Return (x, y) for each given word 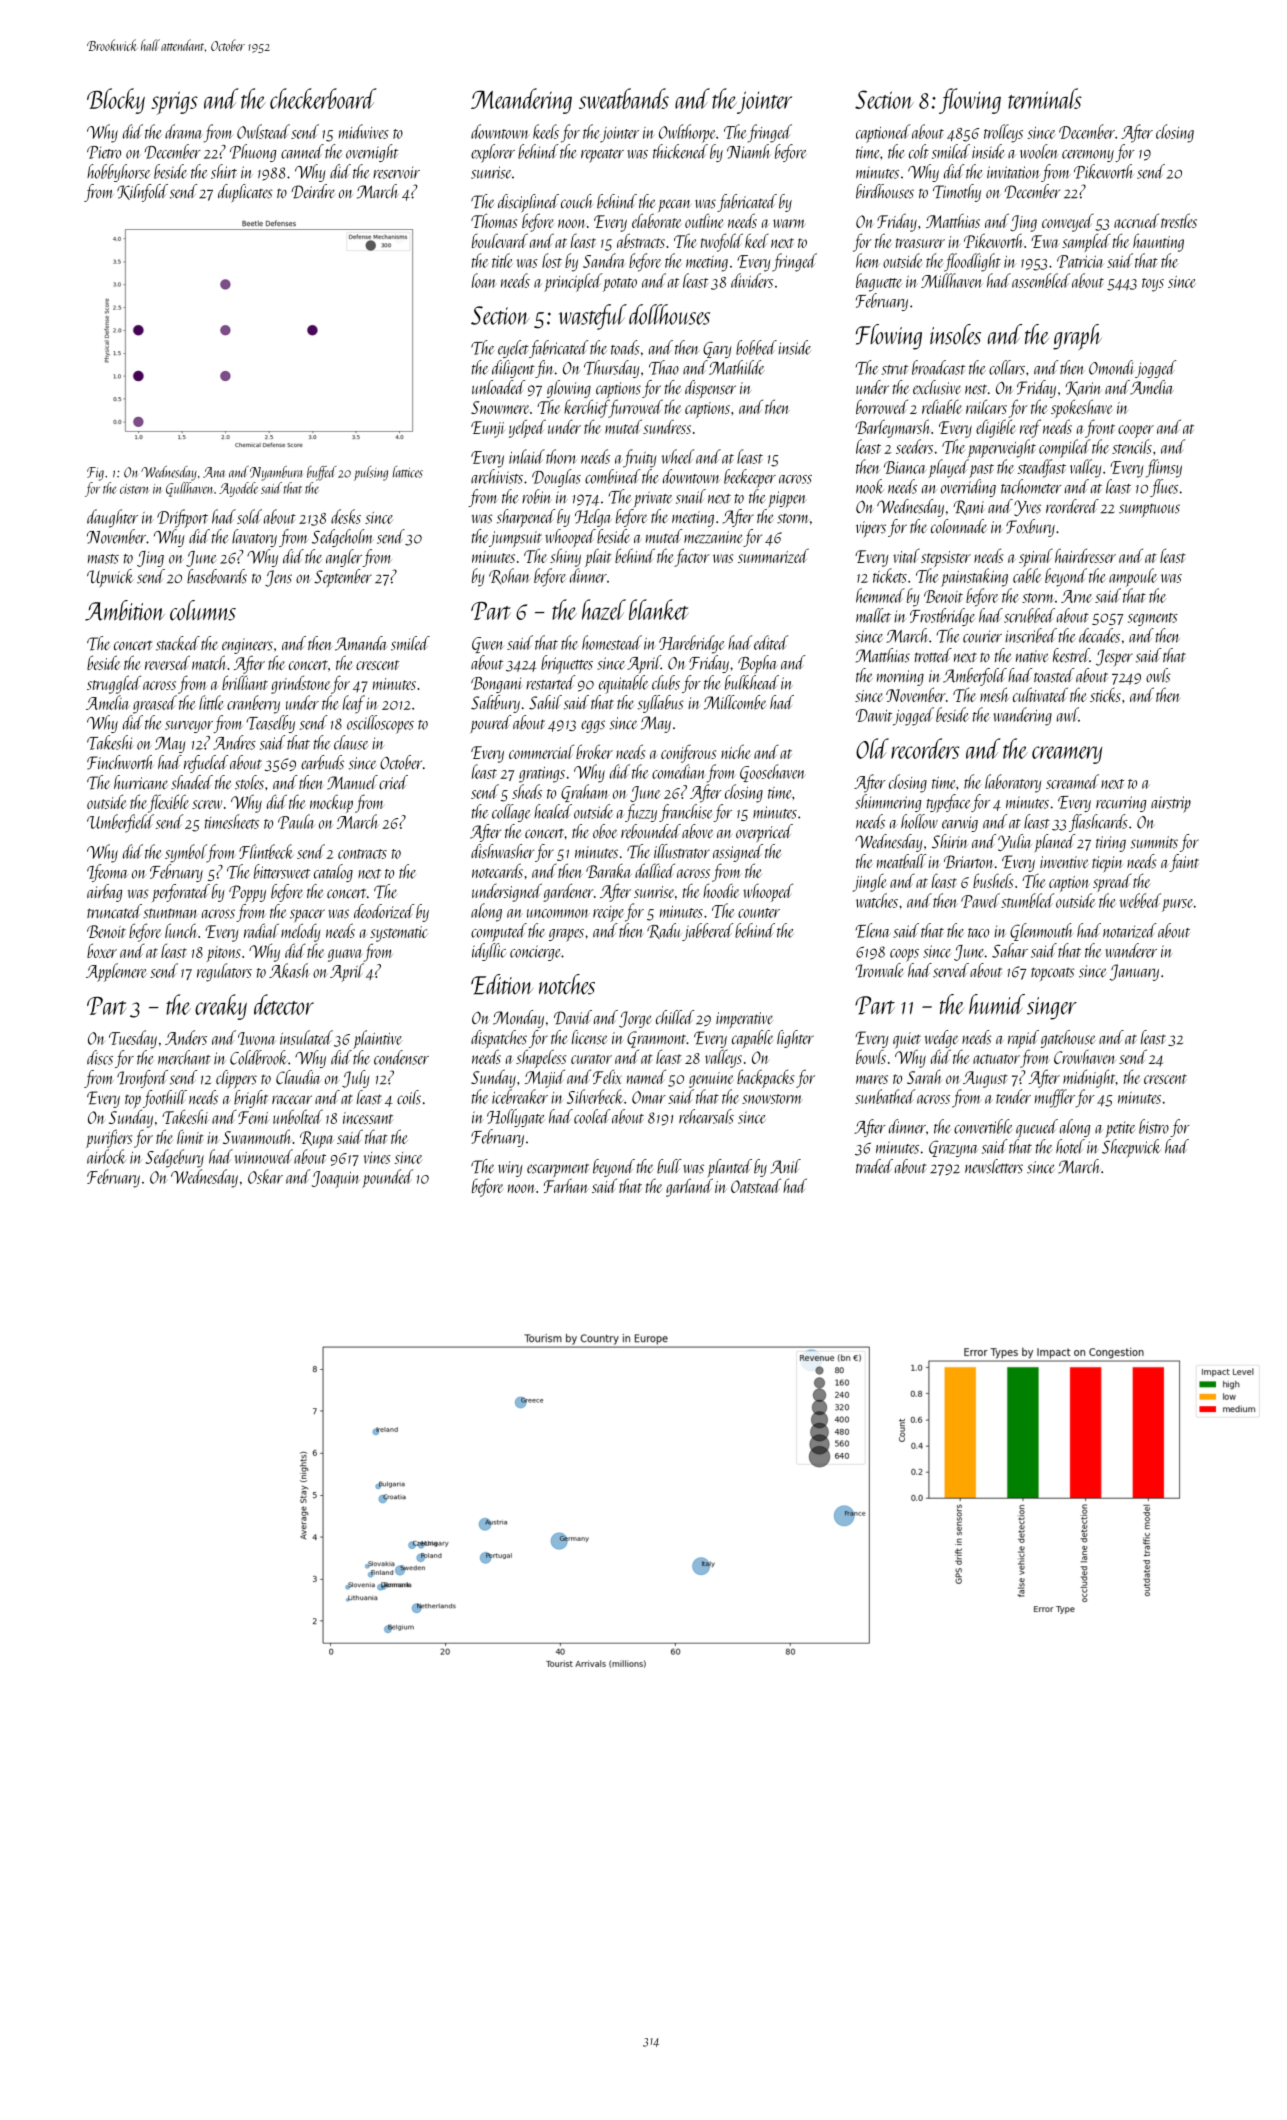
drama (183, 131)
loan (483, 280)
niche (736, 751)
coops (904, 955)
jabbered (708, 932)
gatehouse (1068, 1039)
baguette (879, 282)
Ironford (142, 1079)
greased (155, 704)
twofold (722, 242)
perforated (181, 893)
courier (982, 636)
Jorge (635, 1019)
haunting (1158, 242)
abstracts (641, 240)
